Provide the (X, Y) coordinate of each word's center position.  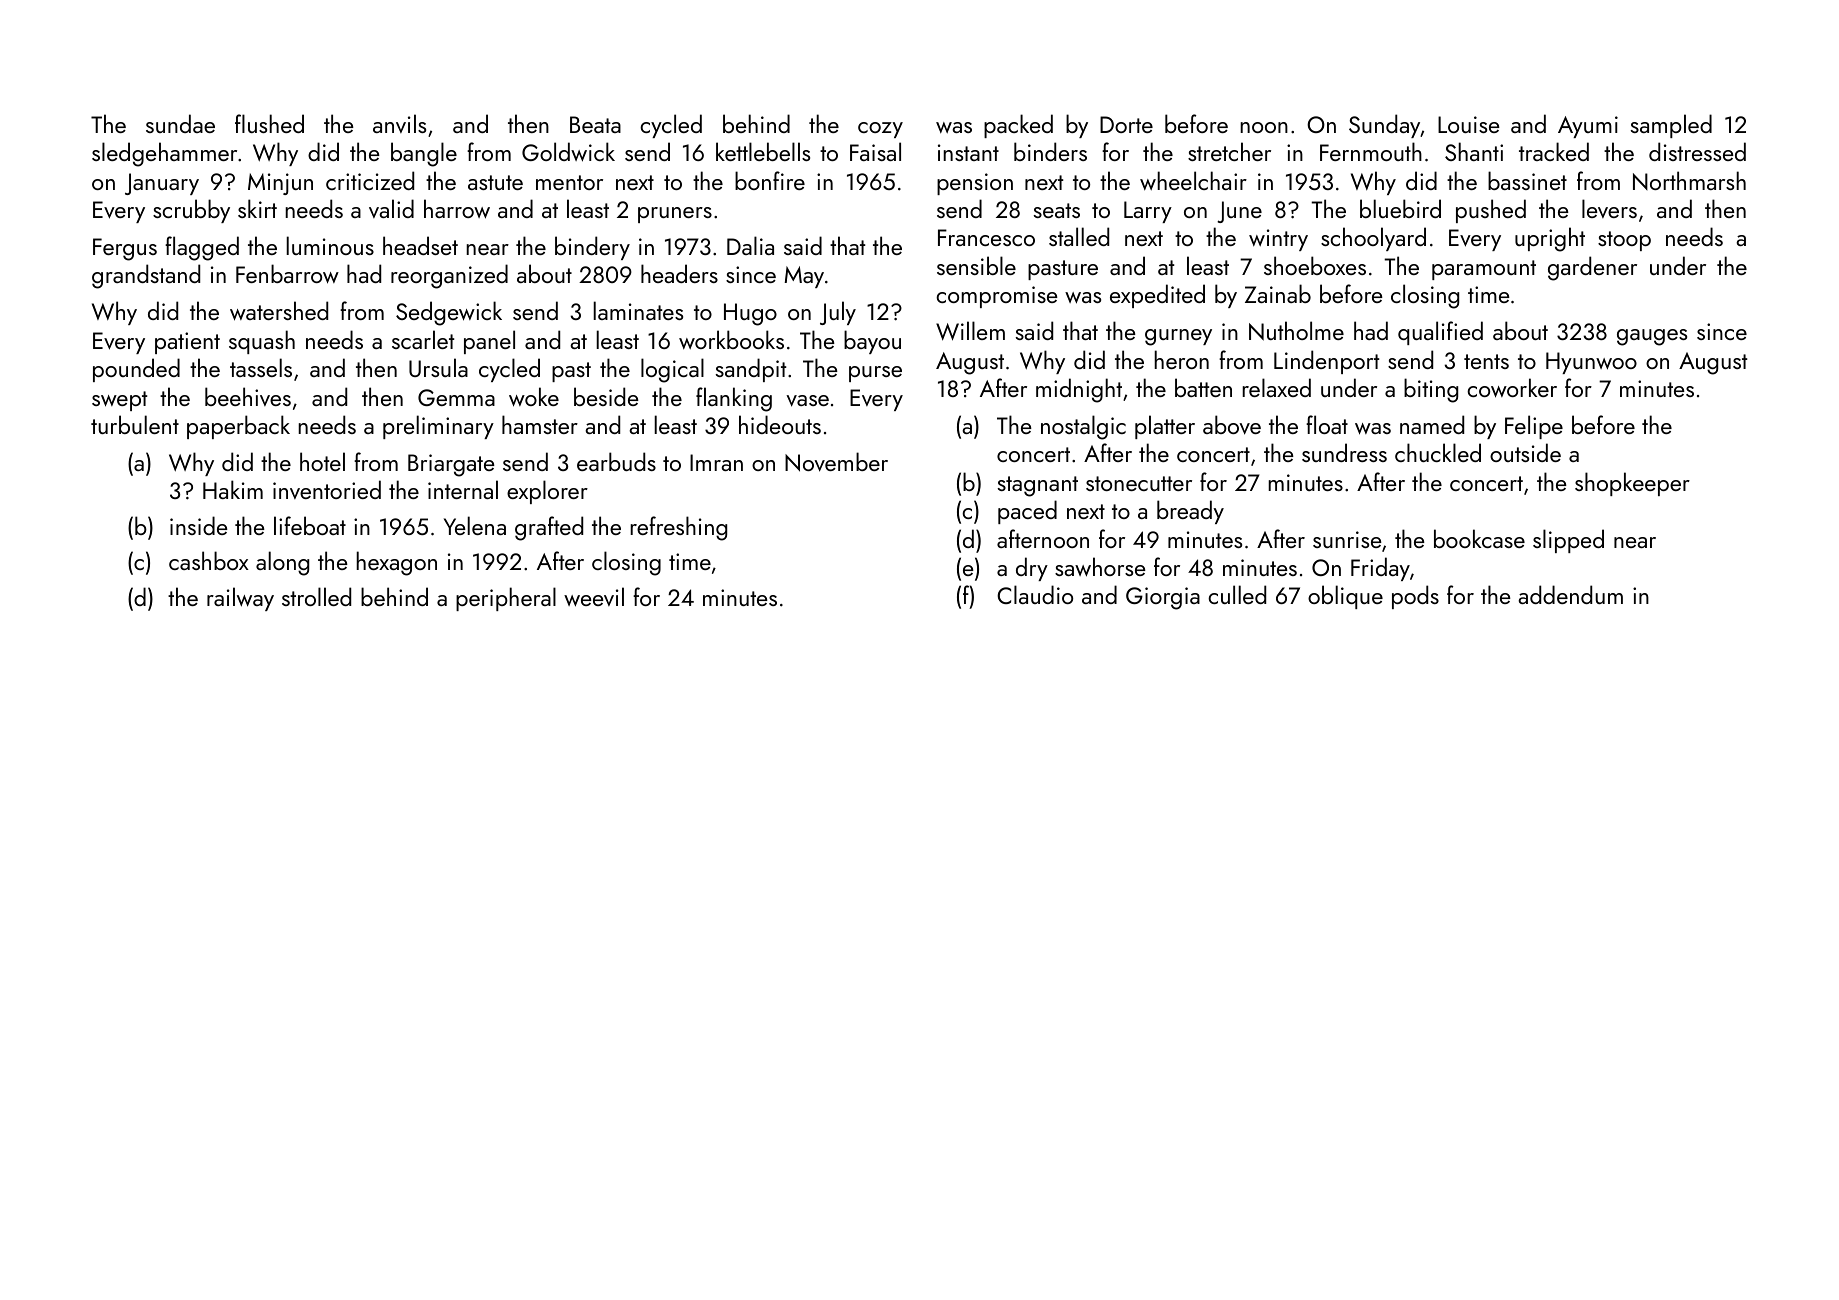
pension (975, 184)
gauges (1652, 337)
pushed (1491, 211)
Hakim (233, 489)
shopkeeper (1632, 484)
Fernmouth (1371, 151)
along (282, 563)
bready (1190, 512)
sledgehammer (164, 154)
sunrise (1347, 539)
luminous (330, 245)
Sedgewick (449, 313)
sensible (976, 265)
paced (1027, 512)
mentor (569, 182)
